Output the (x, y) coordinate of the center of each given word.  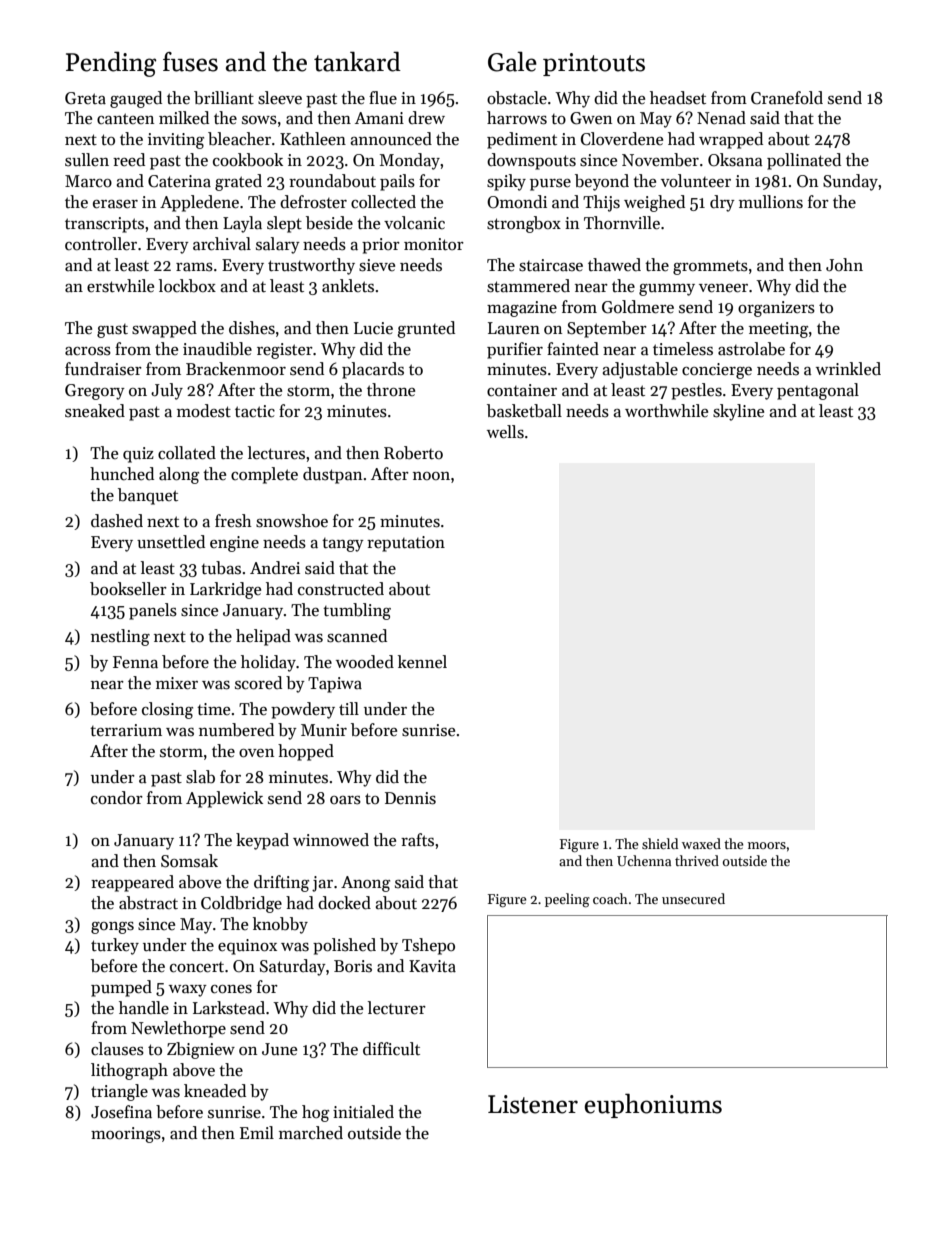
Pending (111, 64)
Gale (512, 61)
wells (505, 432)
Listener (533, 1104)
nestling (120, 637)
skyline (738, 412)
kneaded (215, 1091)
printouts (594, 64)
